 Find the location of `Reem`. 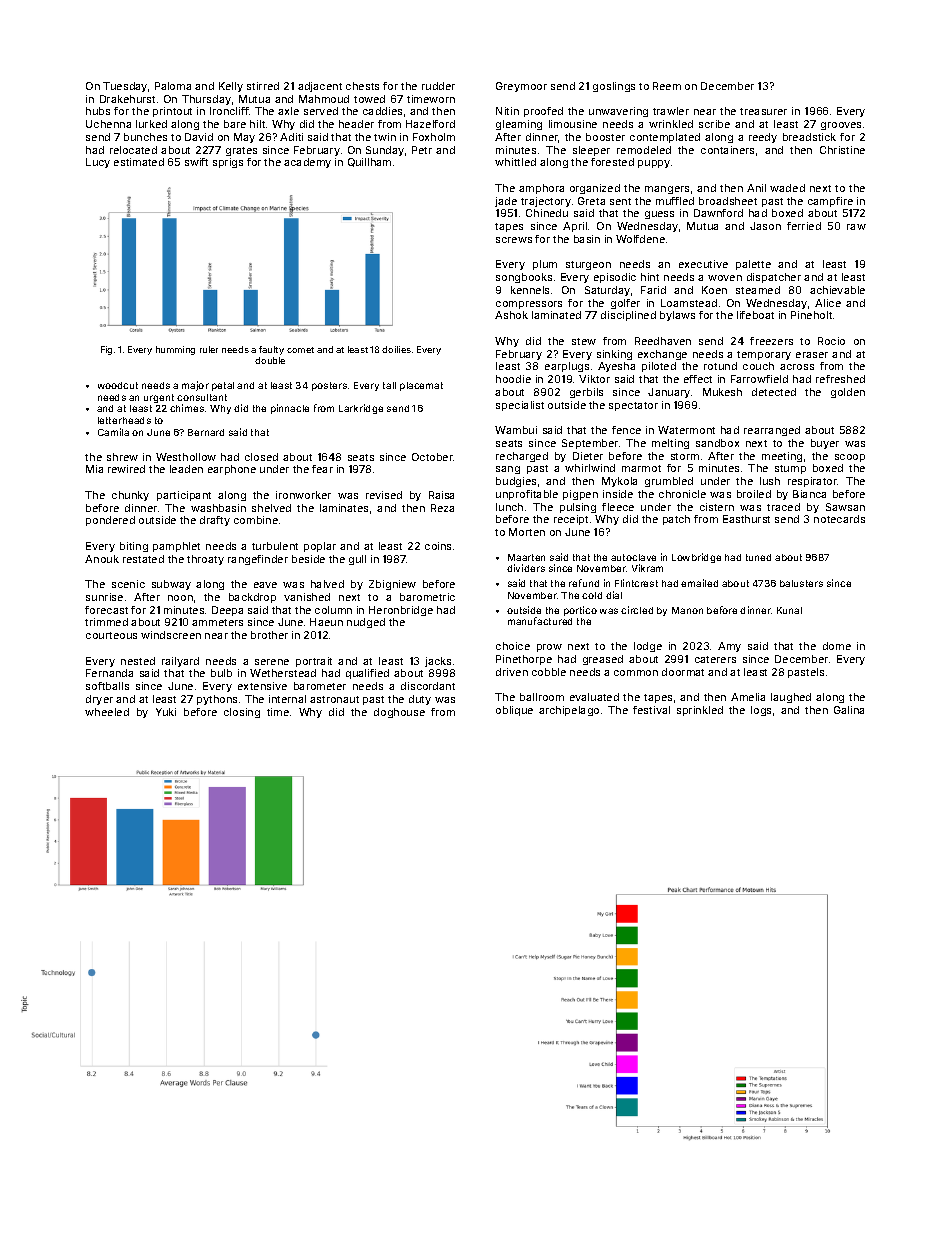

Reem is located at coordinates (667, 86).
